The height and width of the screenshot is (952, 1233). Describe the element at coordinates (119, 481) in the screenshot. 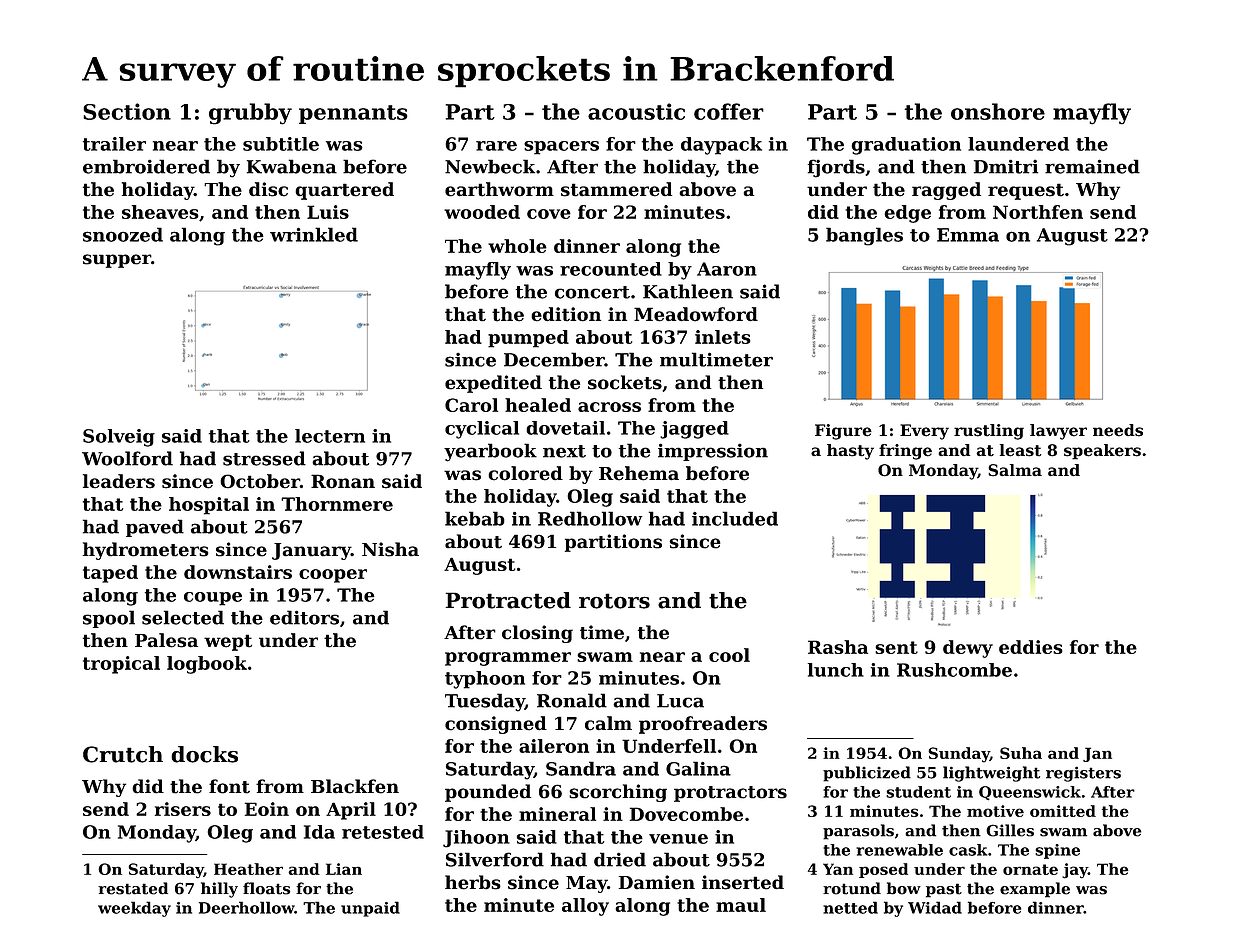

I see `leaders` at that location.
